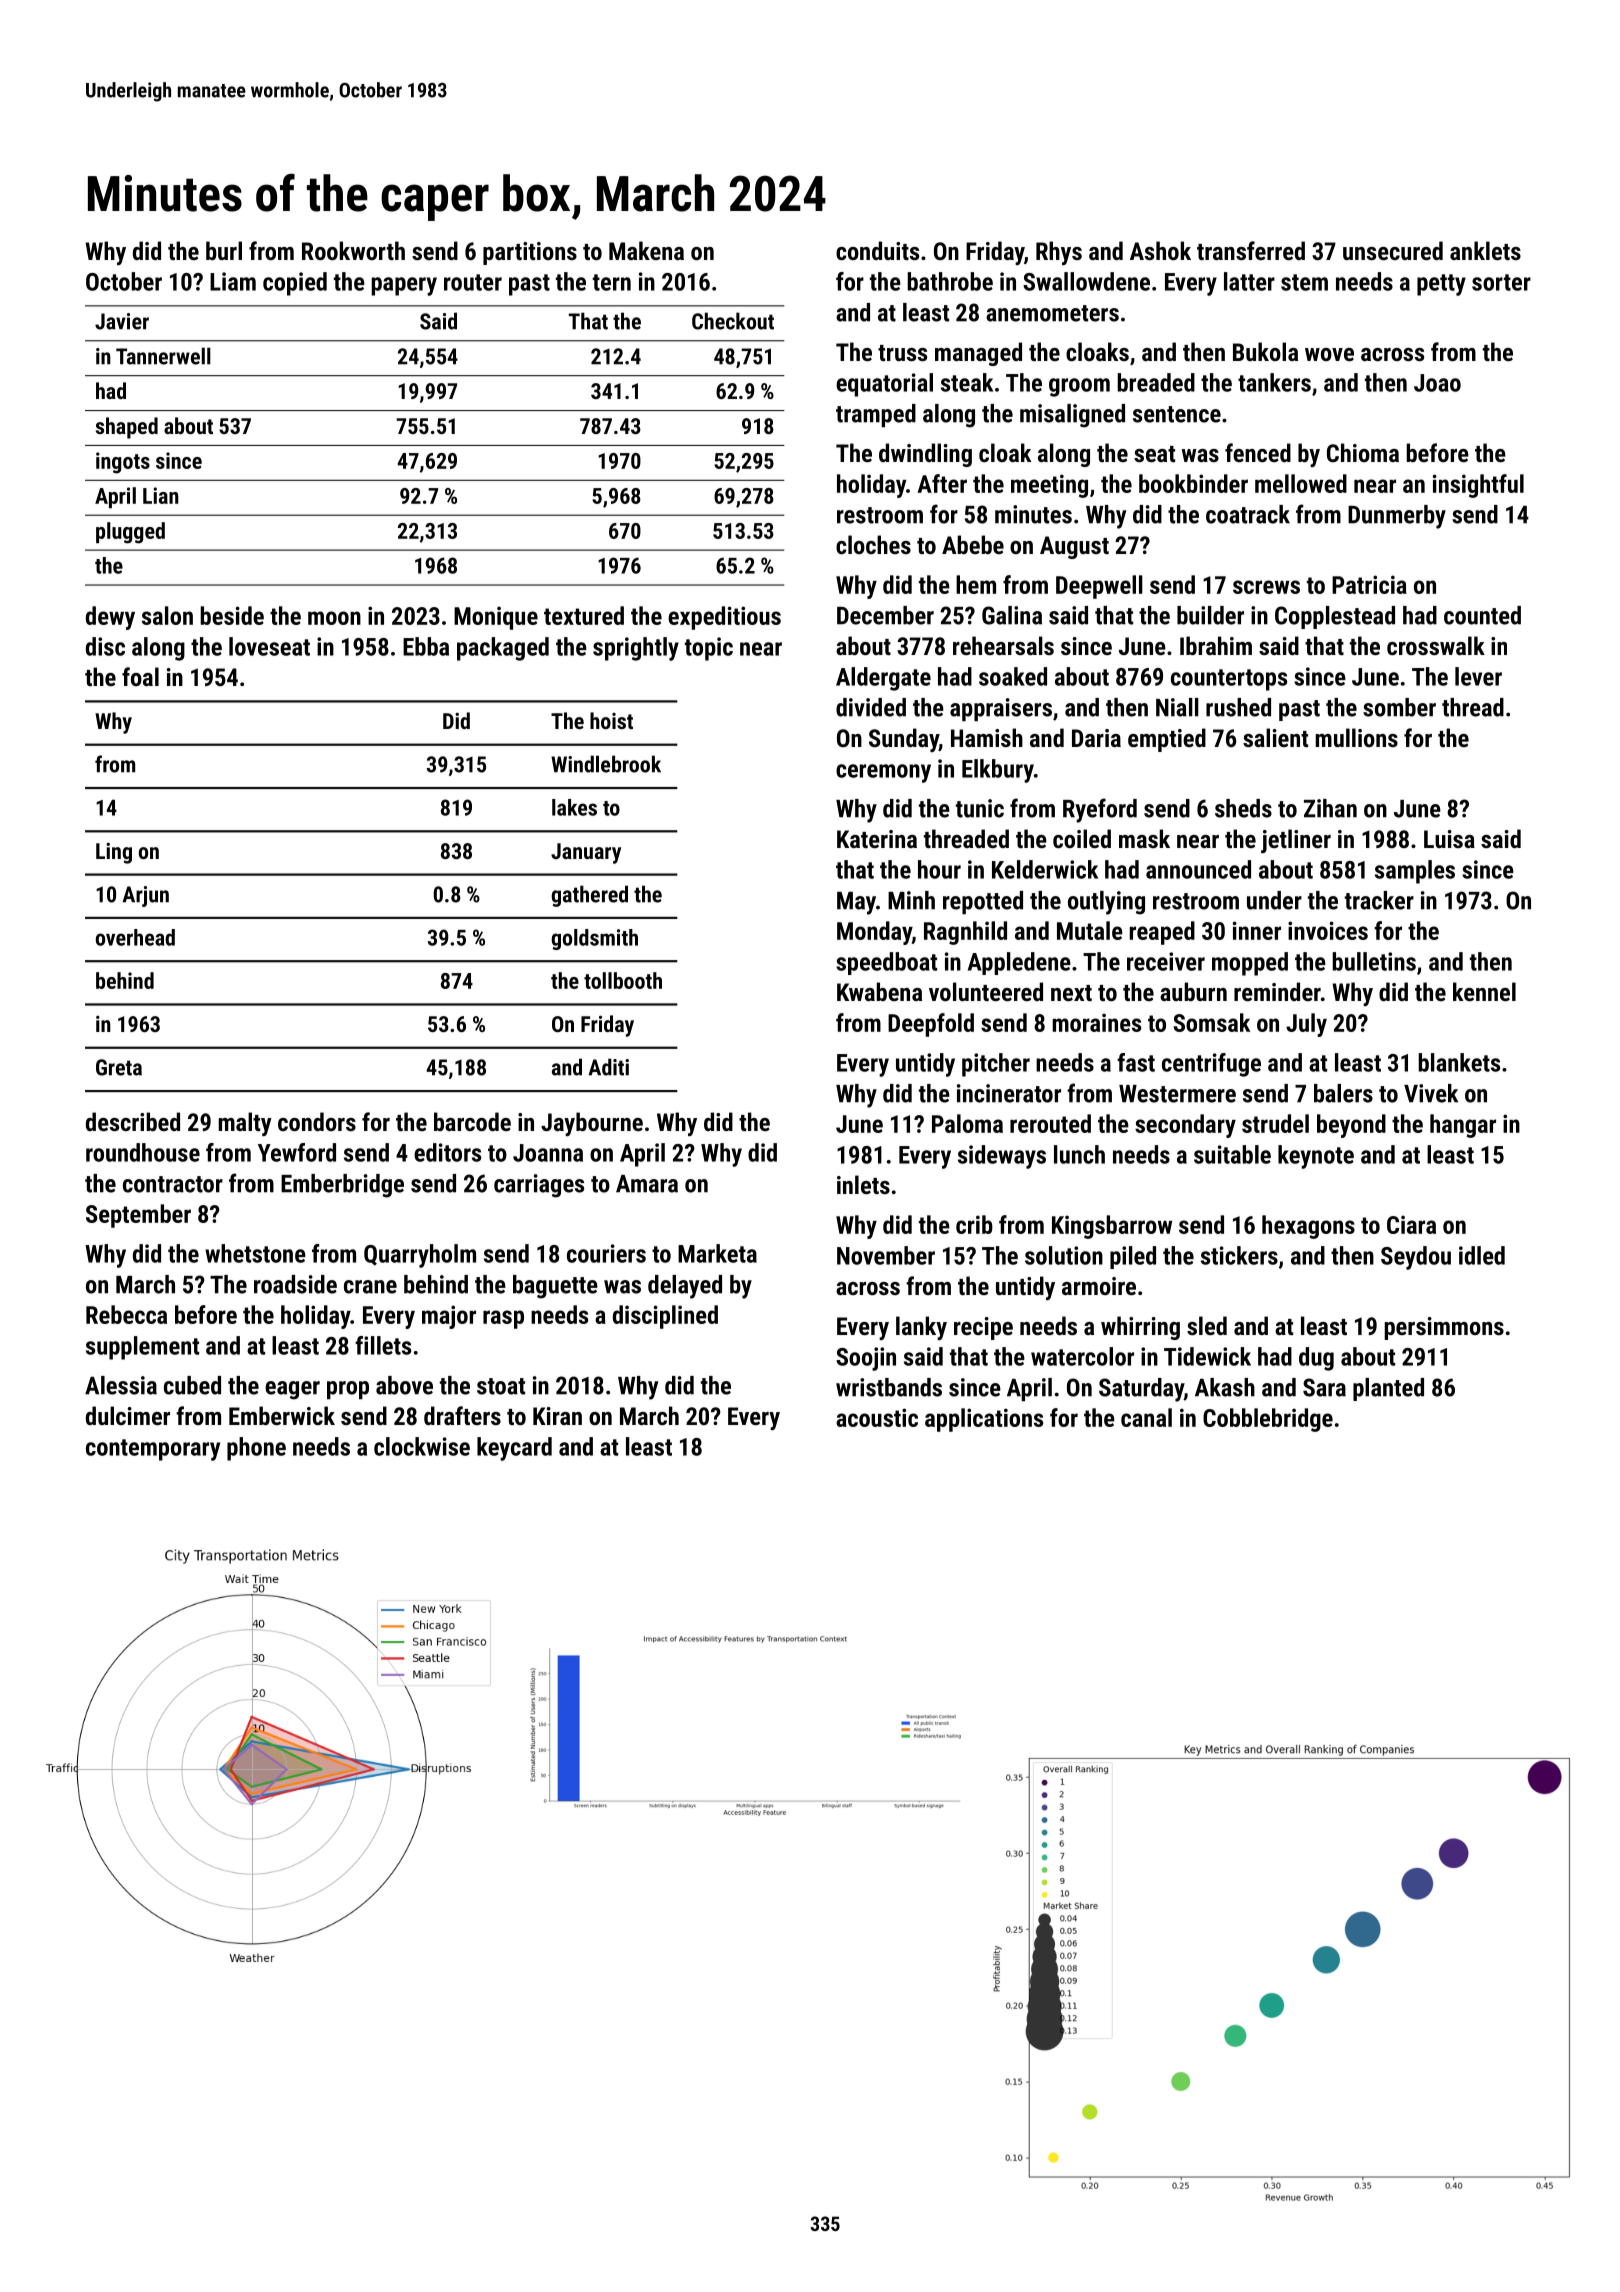  What do you see at coordinates (1449, 839) in the page?
I see `Luisa` at bounding box center [1449, 839].
